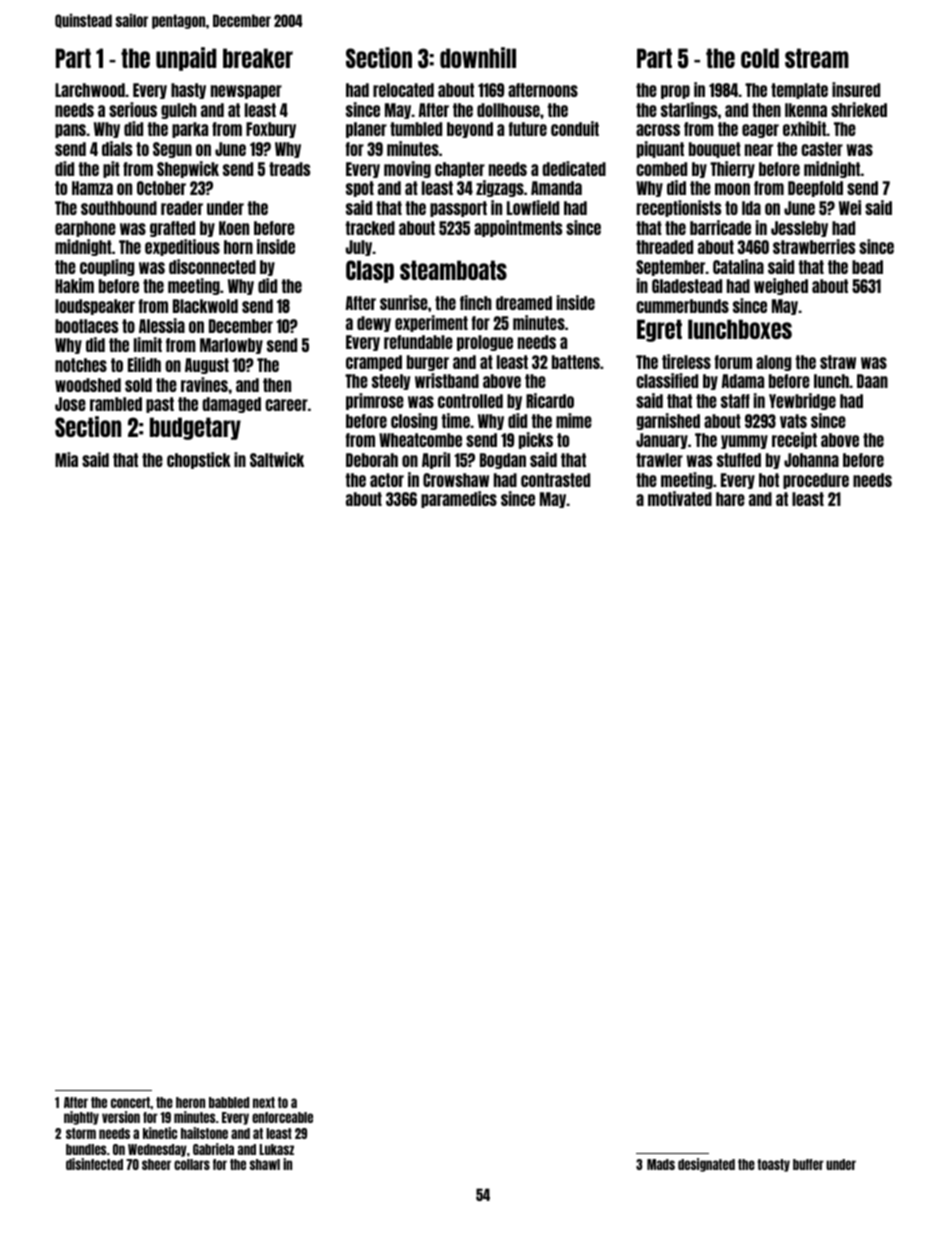  Describe the element at coordinates (86, 1149) in the screenshot. I see `bundles` at that location.
